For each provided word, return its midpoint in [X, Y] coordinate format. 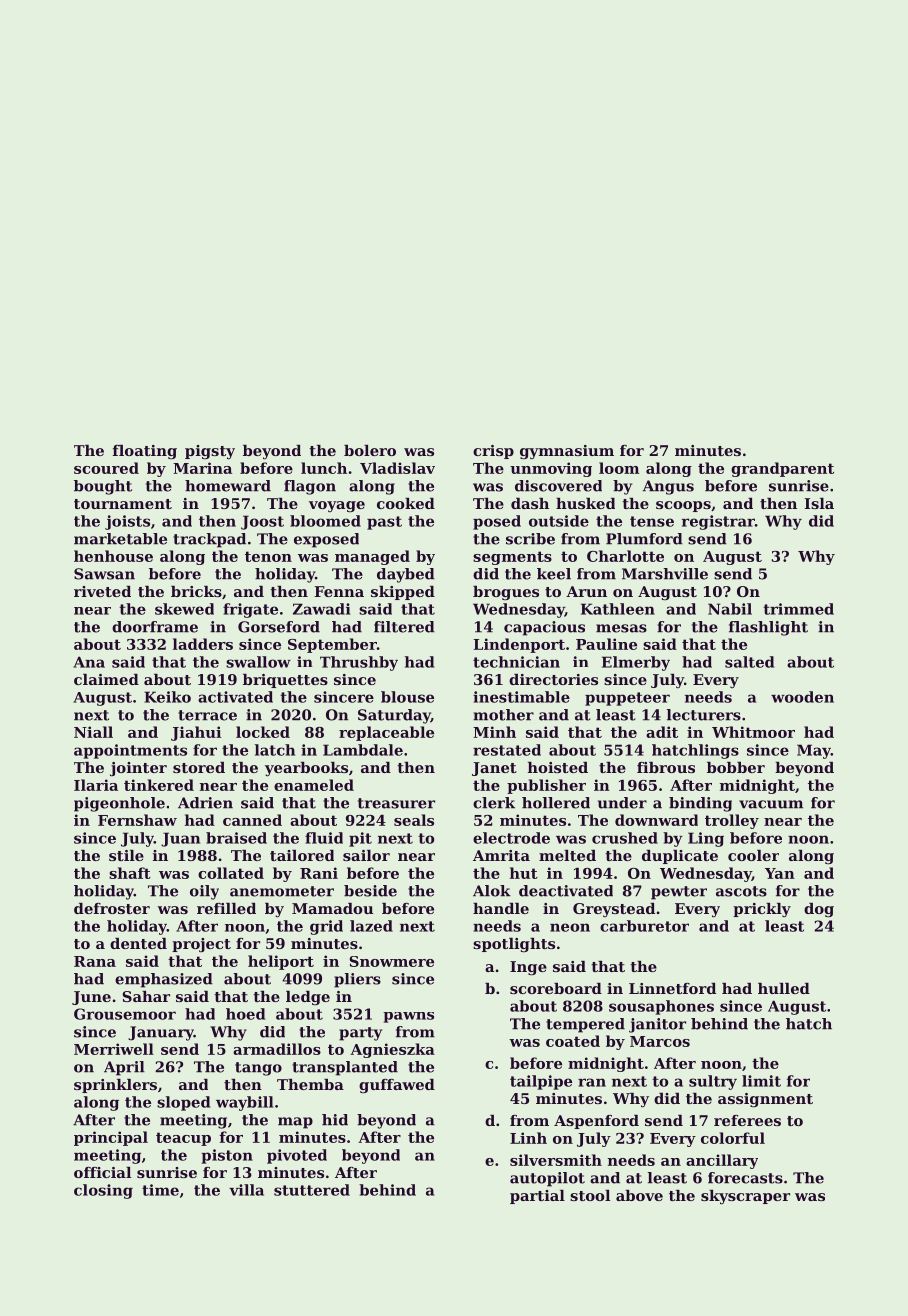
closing [103, 1191]
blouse [407, 697]
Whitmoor [753, 732]
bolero [370, 450]
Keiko [167, 697]
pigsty [210, 452]
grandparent [782, 469]
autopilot [547, 1179]
